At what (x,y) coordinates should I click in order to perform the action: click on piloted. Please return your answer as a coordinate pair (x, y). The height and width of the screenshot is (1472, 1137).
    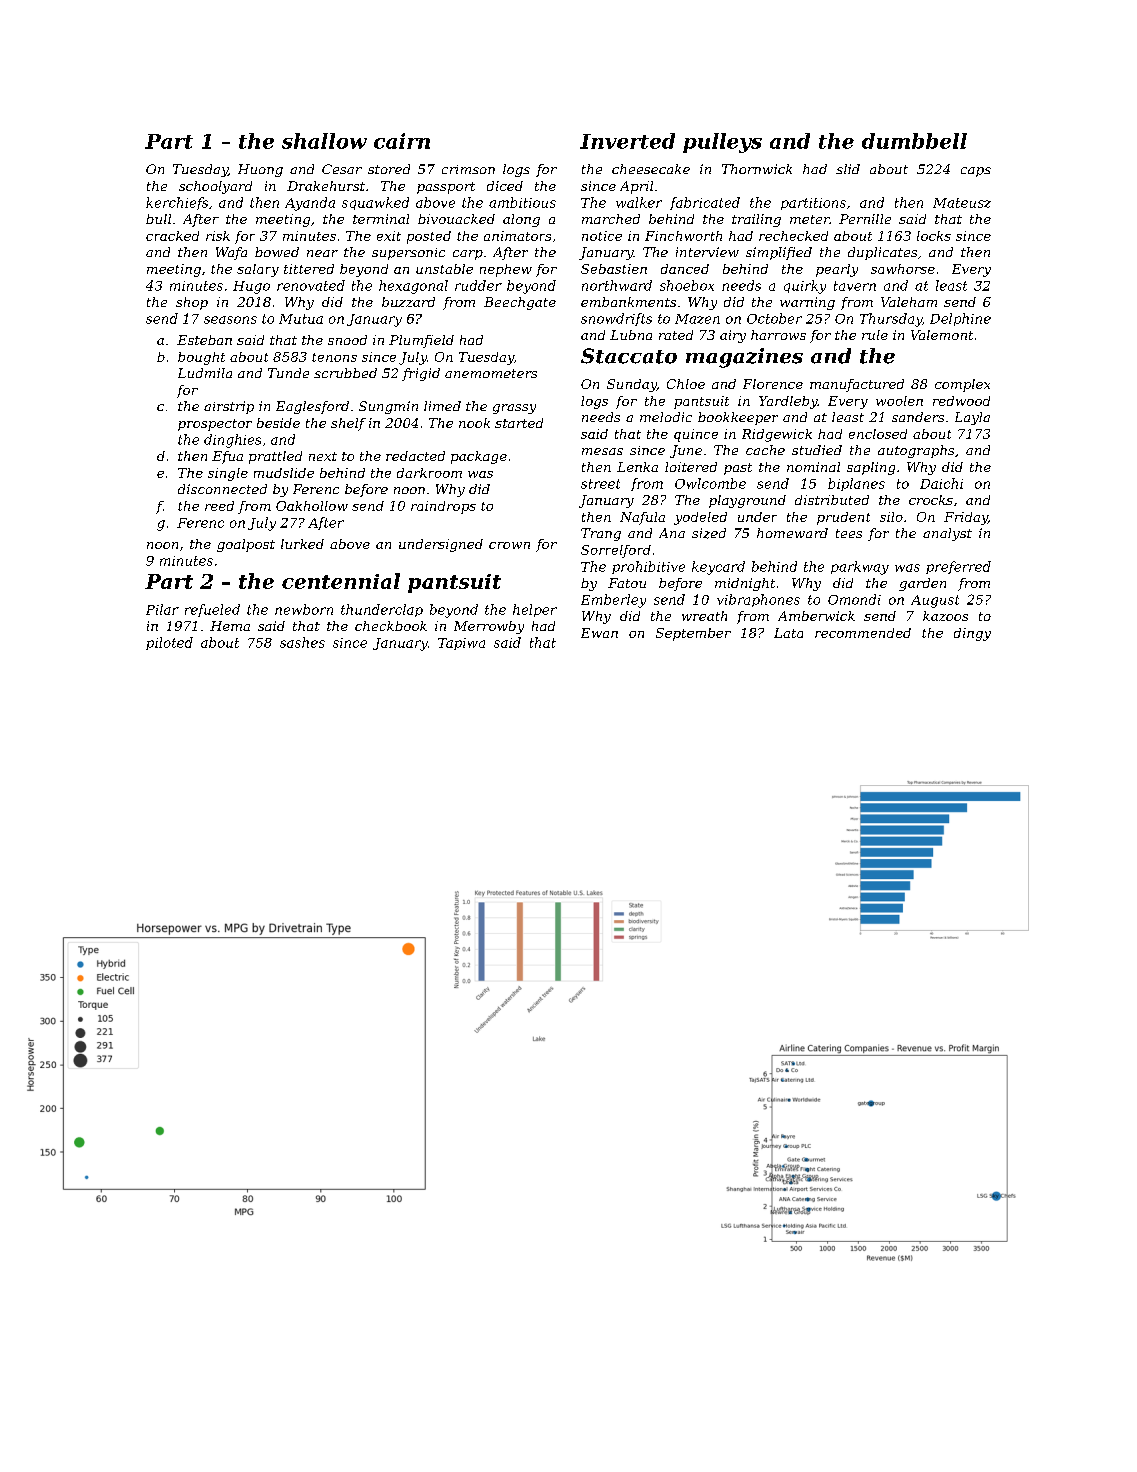
    Looking at the image, I should click on (169, 643).
